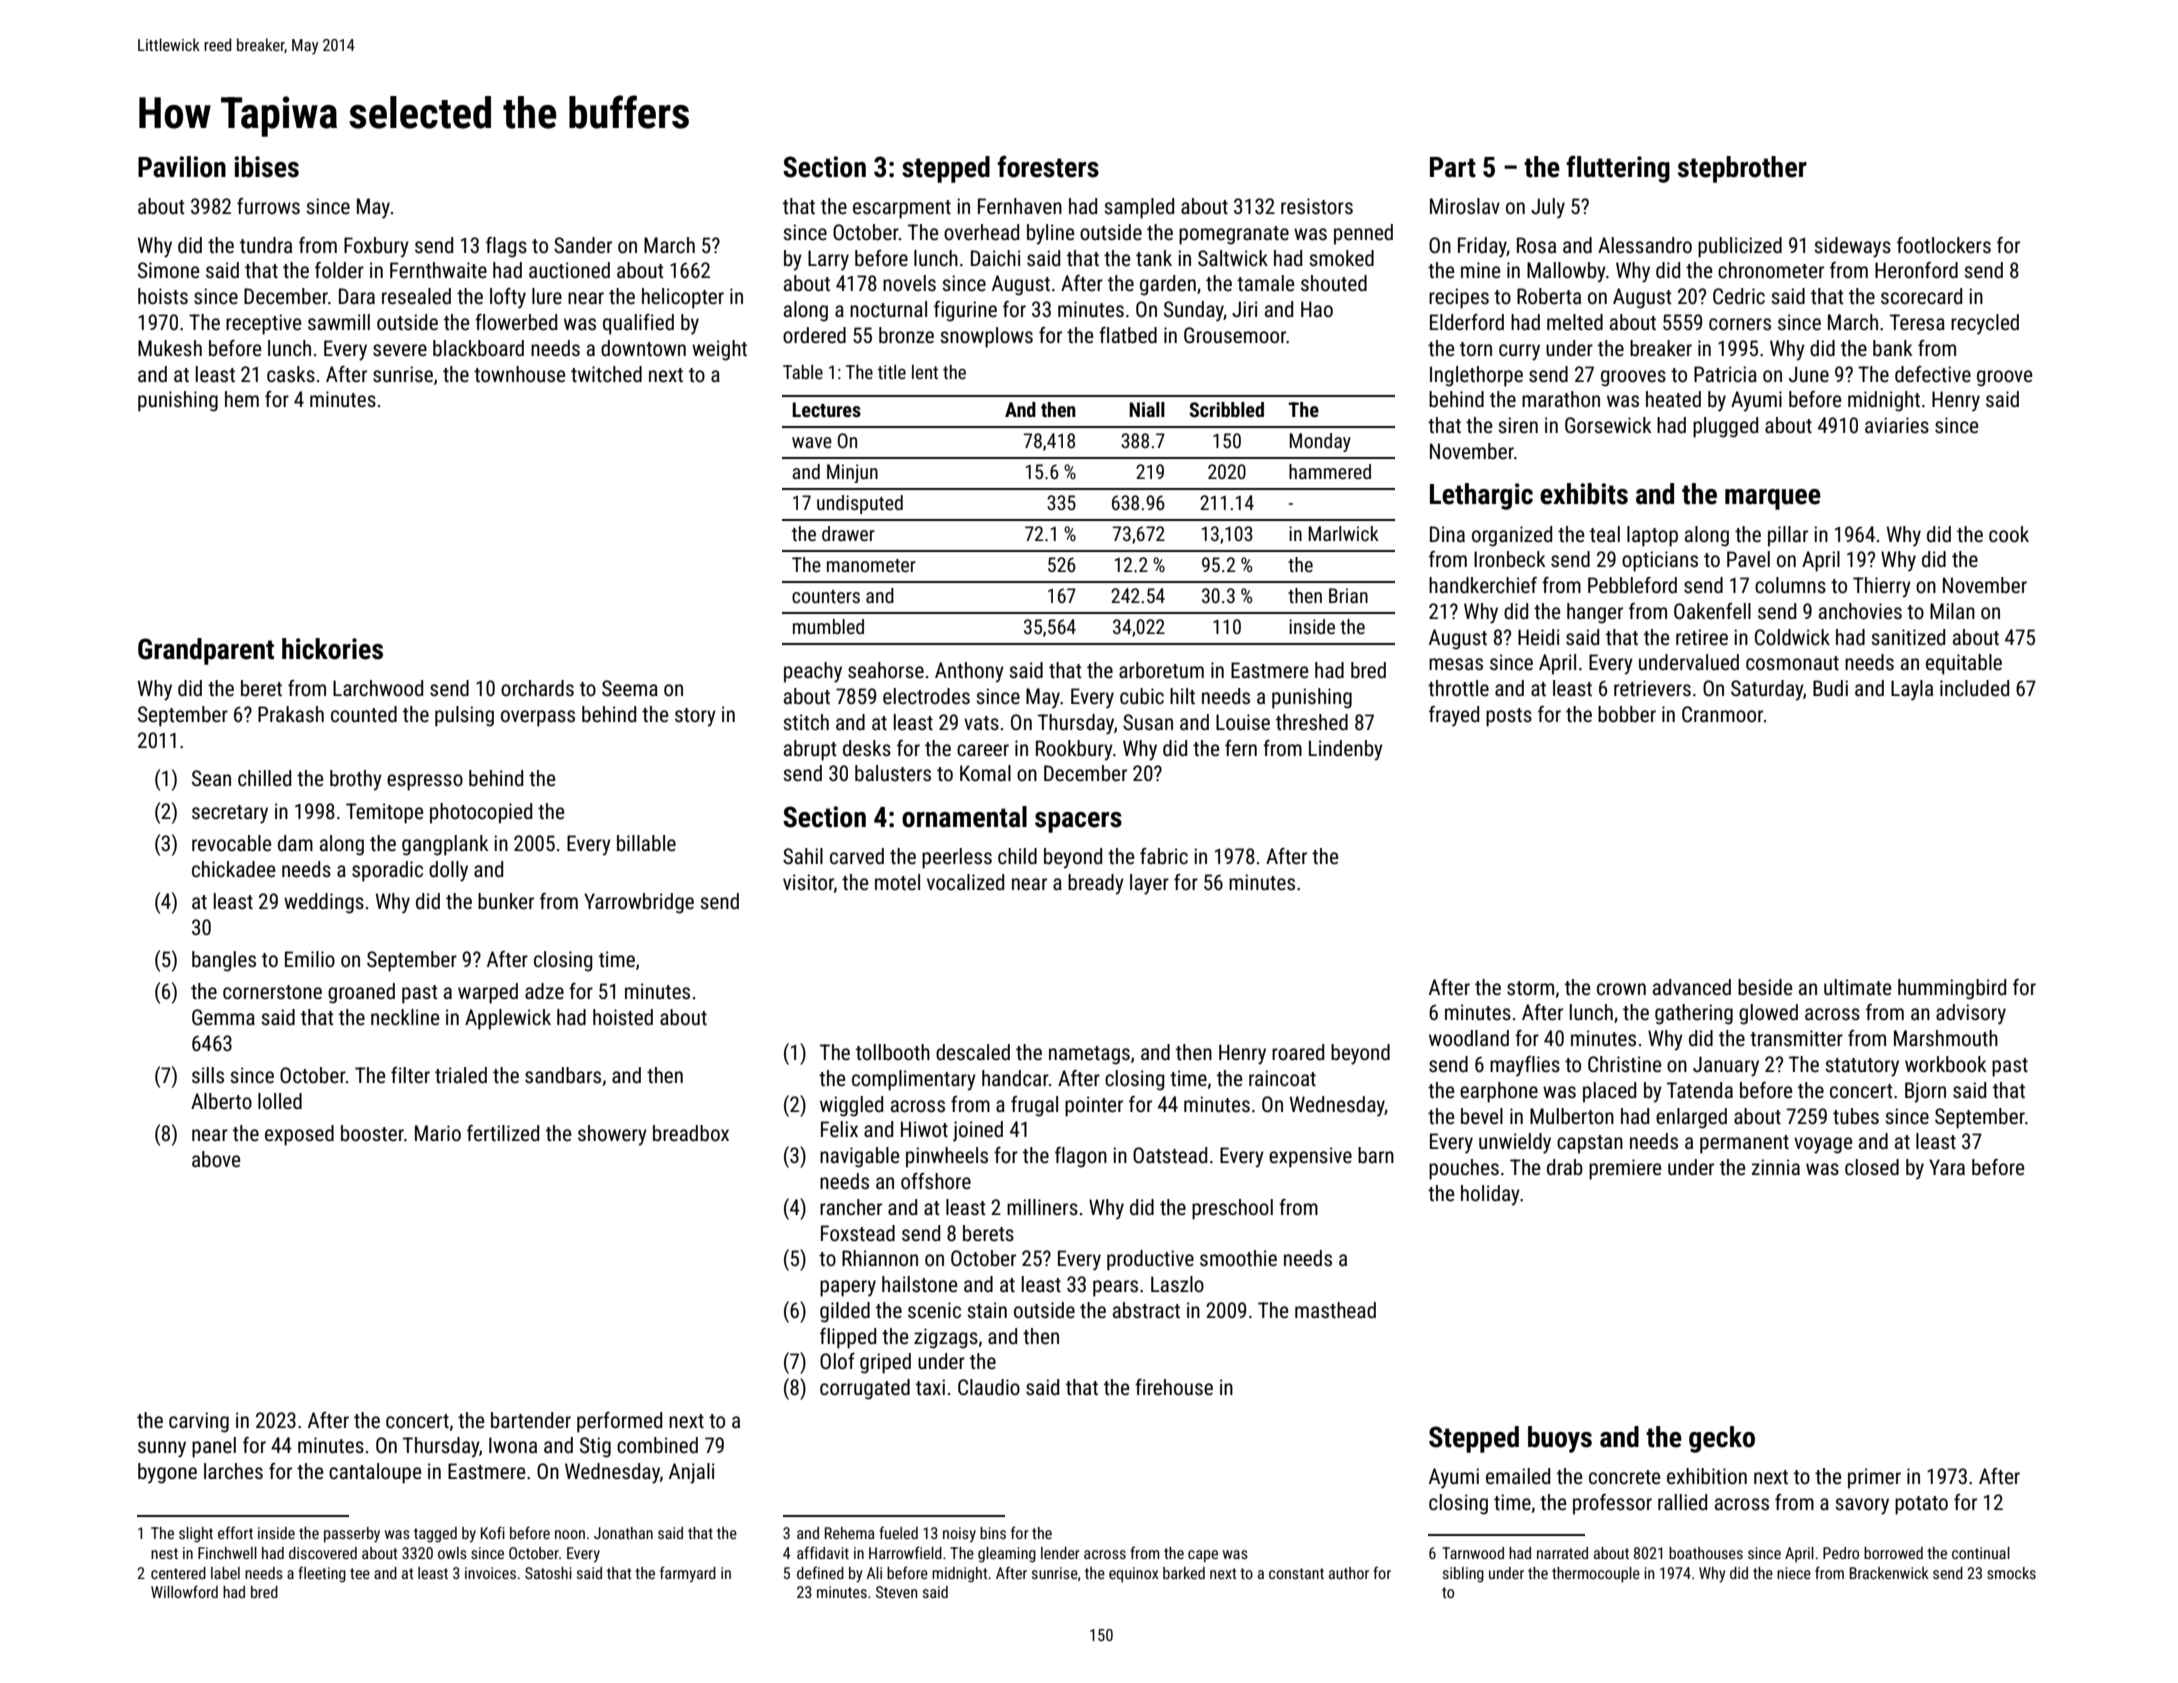 This page has width=2178, height=1683. Describe the element at coordinates (163, 296) in the page. I see `hoists` at that location.
